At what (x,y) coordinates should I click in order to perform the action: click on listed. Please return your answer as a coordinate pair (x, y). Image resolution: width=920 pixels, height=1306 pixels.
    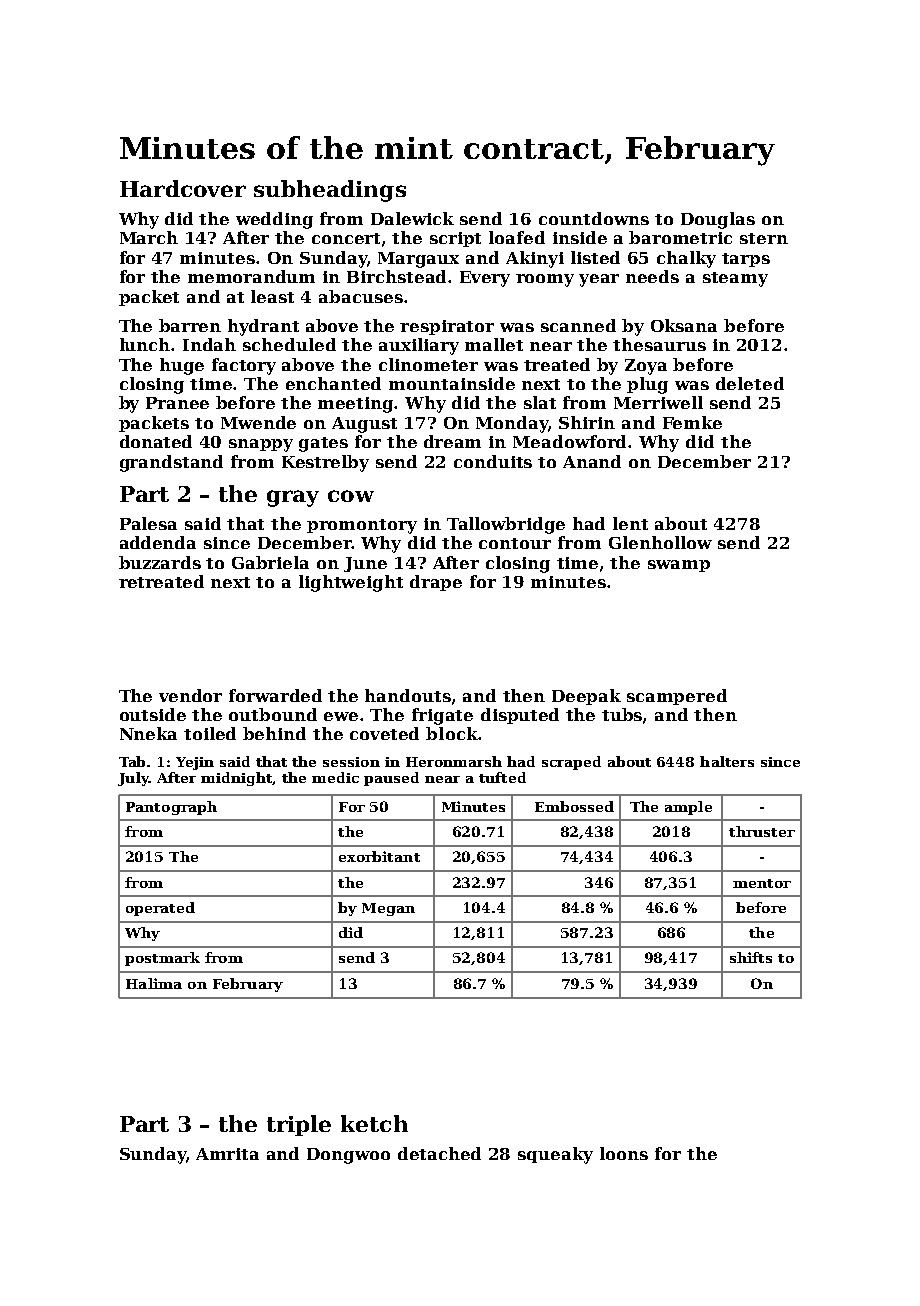
    Looking at the image, I should click on (595, 257).
